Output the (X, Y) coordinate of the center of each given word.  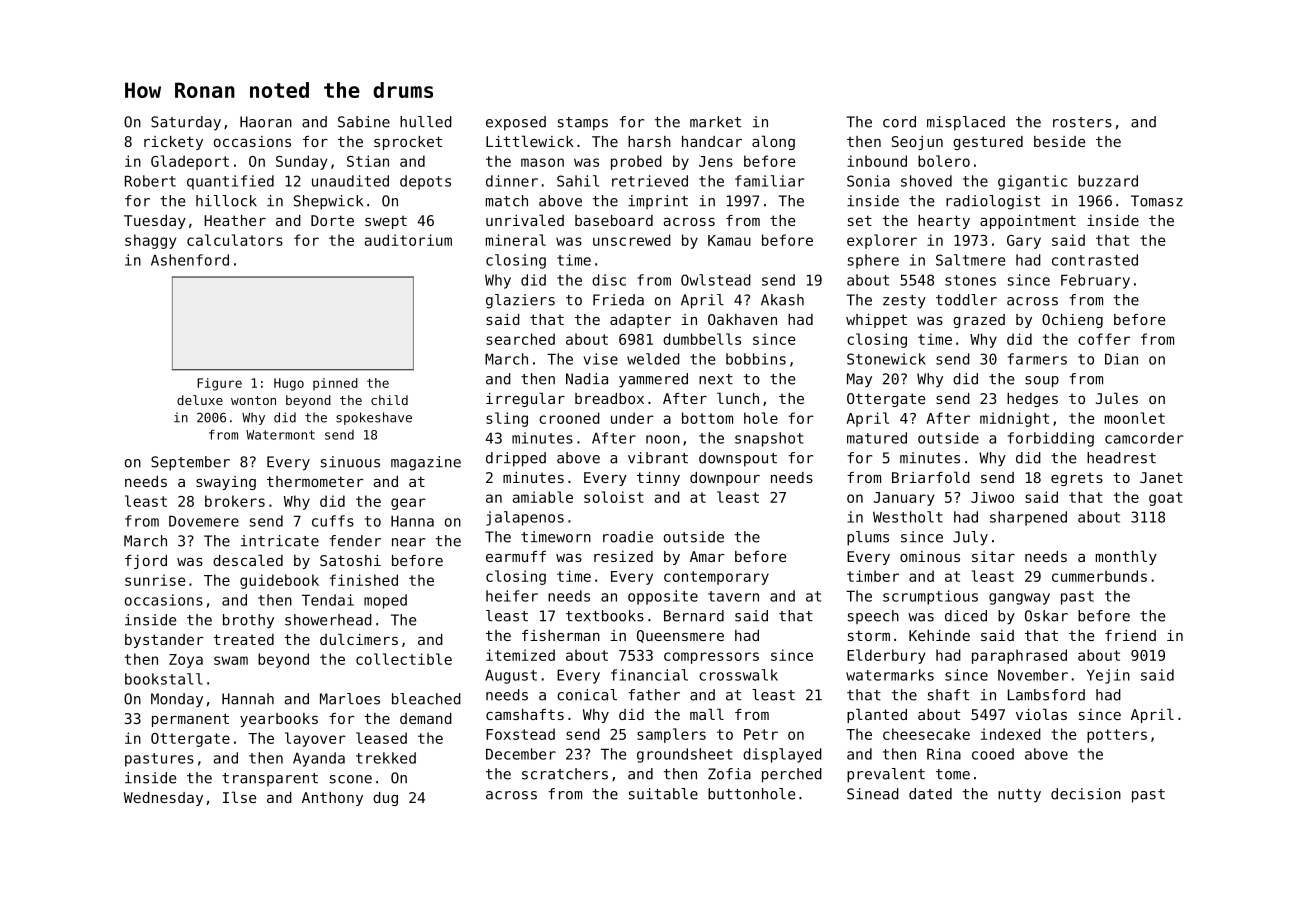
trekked (386, 758)
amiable (542, 497)
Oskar (1046, 616)
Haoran (266, 122)
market (715, 122)
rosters (1082, 122)
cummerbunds (1099, 576)
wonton (253, 400)
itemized (520, 655)
